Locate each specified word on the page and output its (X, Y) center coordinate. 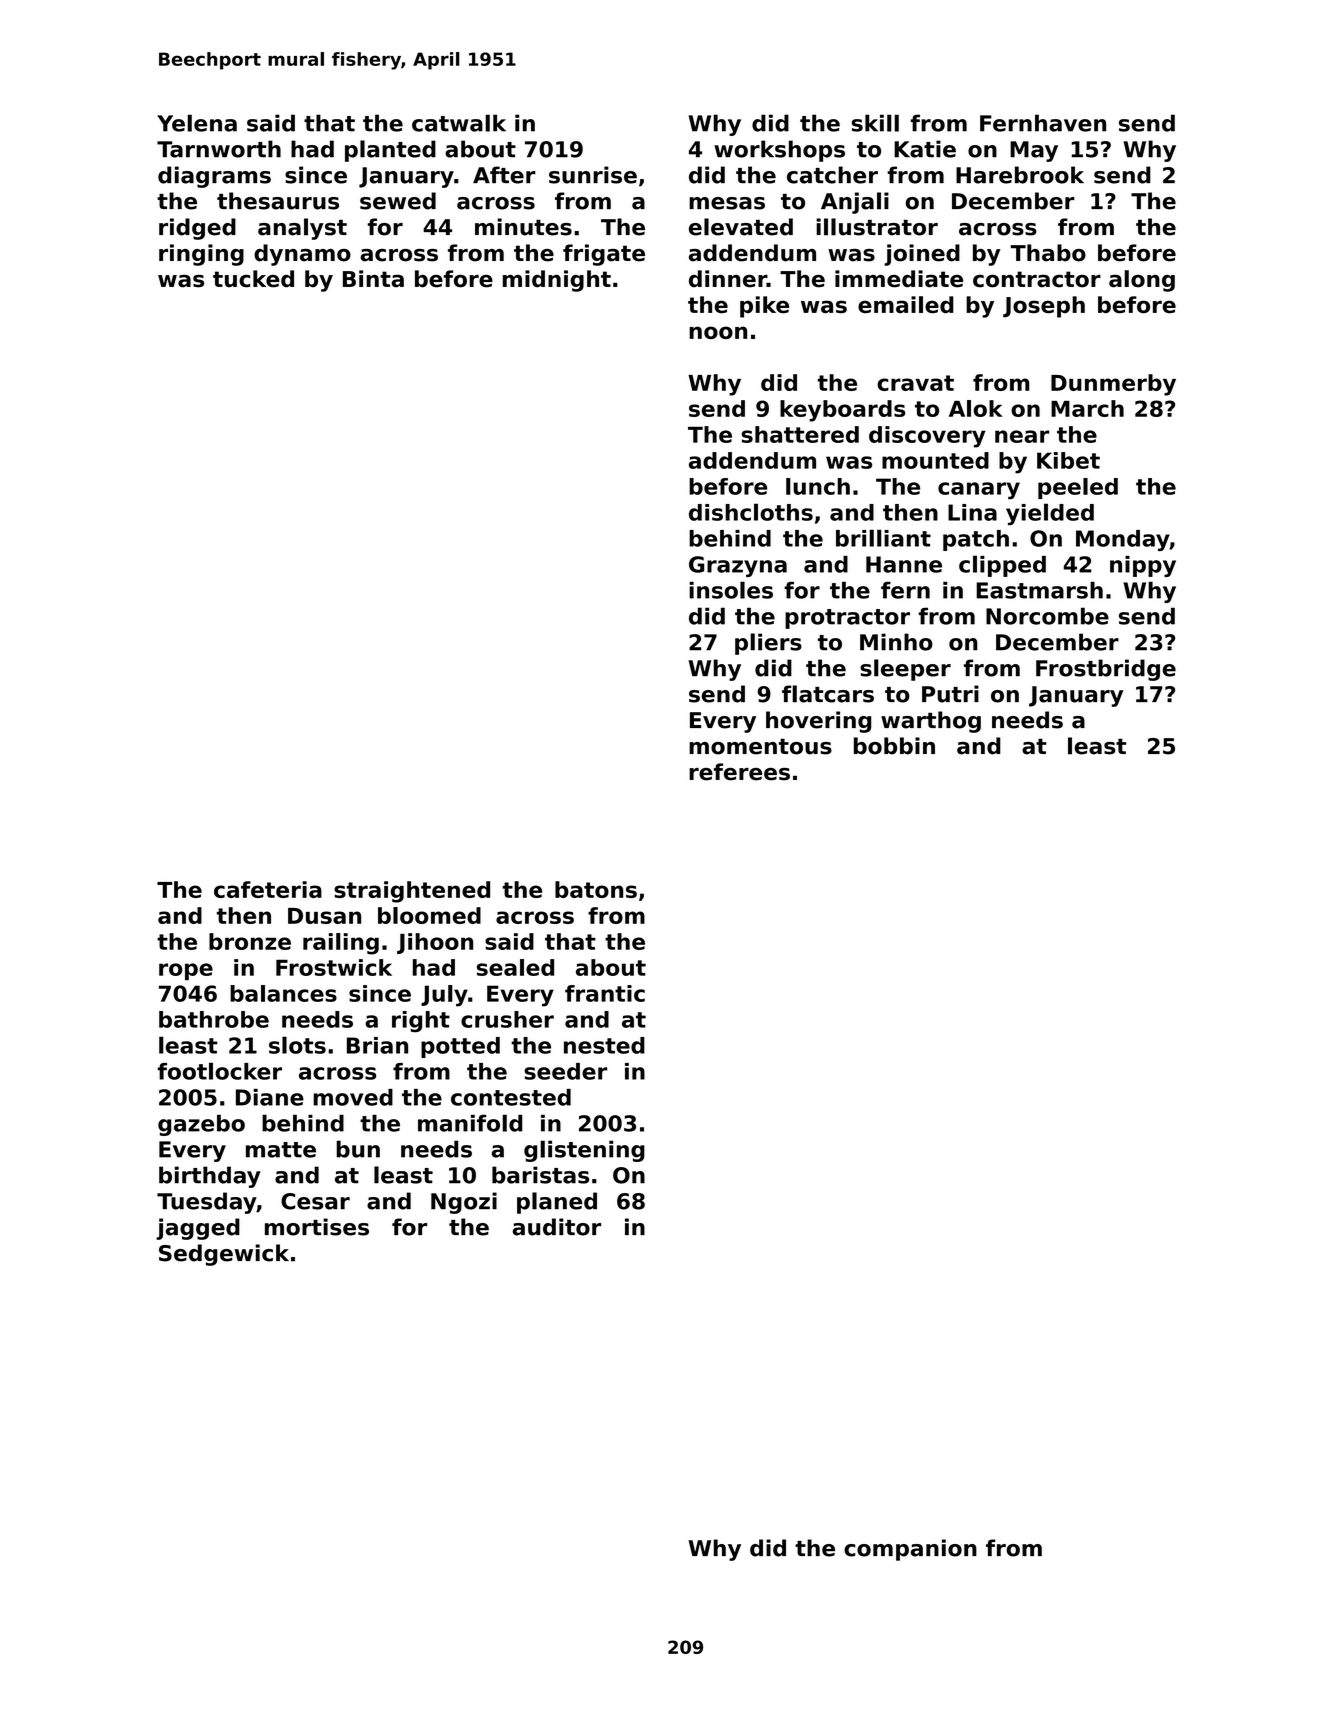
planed (557, 1203)
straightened (412, 892)
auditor (556, 1227)
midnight (557, 281)
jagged (198, 1229)
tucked (253, 279)
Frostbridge (1106, 670)
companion (910, 1550)
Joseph (1044, 307)
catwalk (459, 123)
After (504, 175)
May (1034, 151)
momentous (760, 746)
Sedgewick (224, 1255)
